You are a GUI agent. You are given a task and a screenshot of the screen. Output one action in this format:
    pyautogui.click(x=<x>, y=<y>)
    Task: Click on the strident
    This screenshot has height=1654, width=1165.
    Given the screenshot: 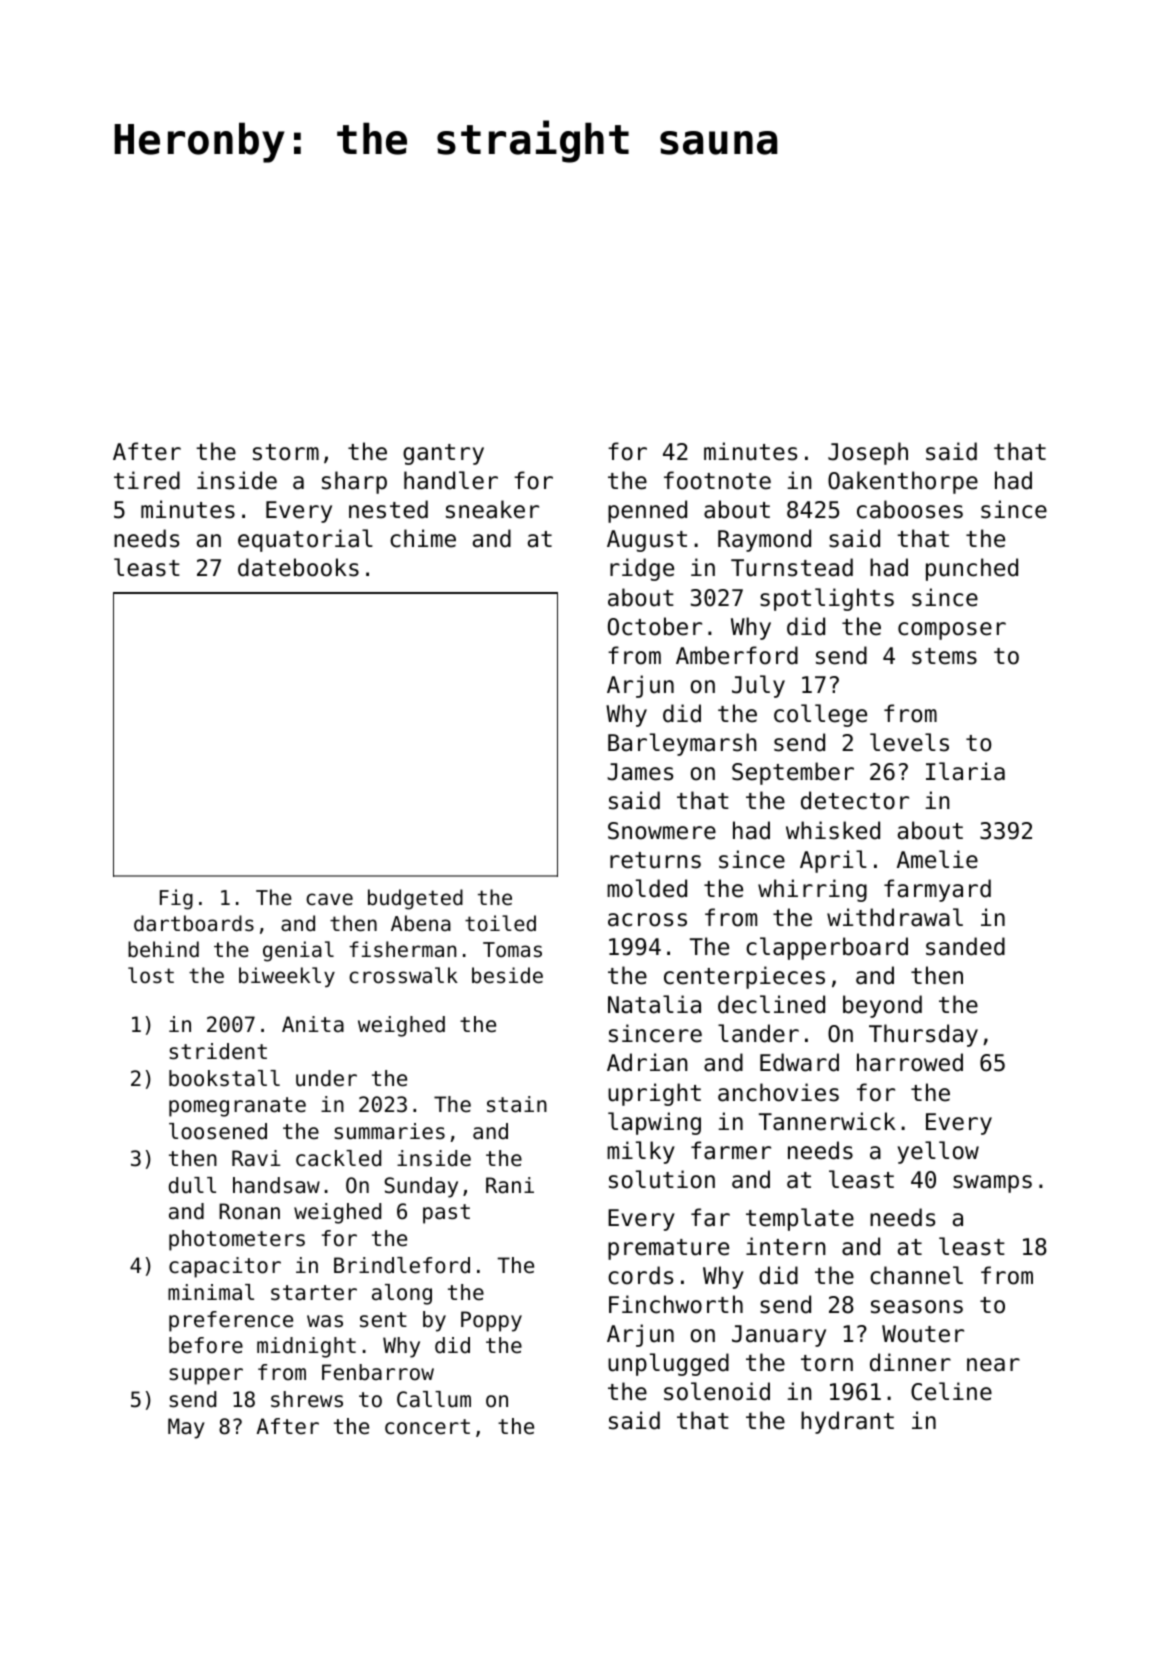 What is the action you would take?
    pyautogui.click(x=218, y=1051)
